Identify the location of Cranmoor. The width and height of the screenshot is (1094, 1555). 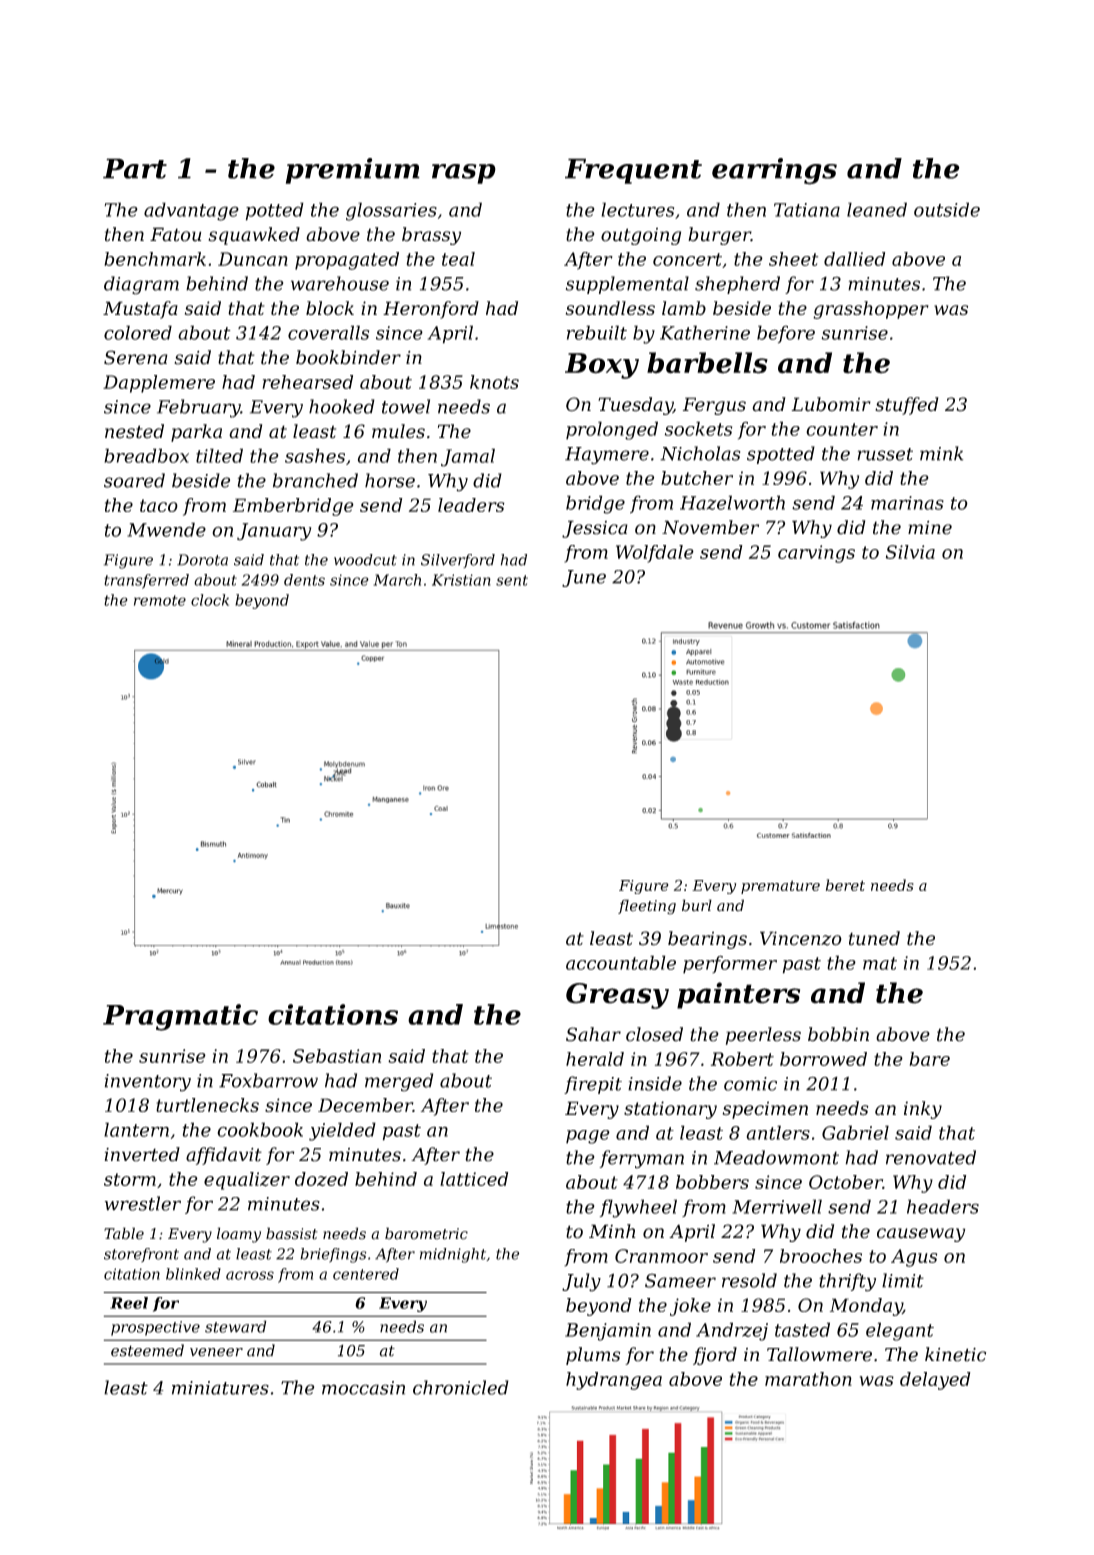
(661, 1256).
